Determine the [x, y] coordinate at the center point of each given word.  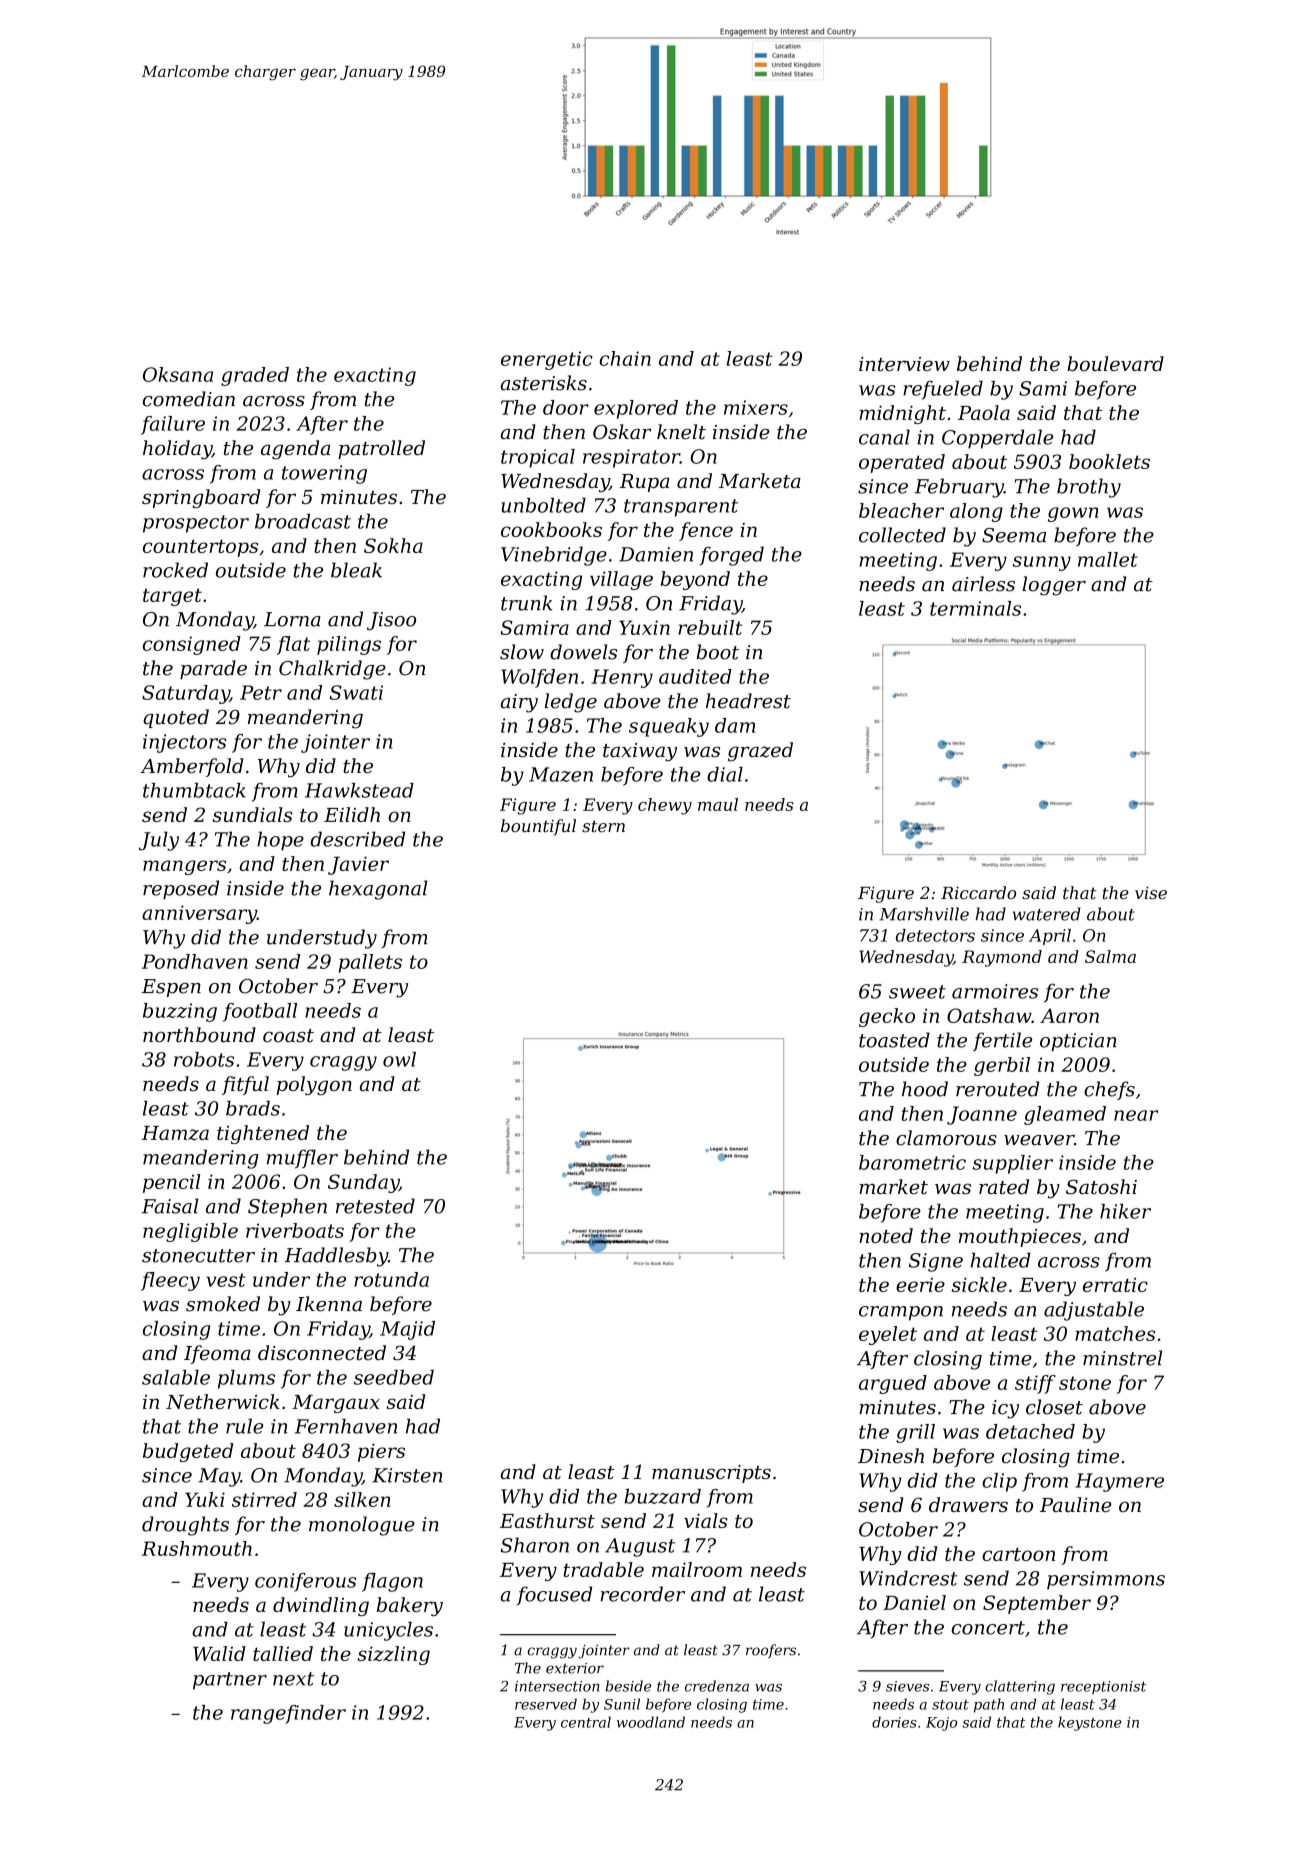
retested [375, 1206]
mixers [756, 407]
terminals [975, 608]
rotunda [391, 1279]
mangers [184, 867]
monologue [362, 1526]
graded [255, 376]
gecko [887, 1017]
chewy [665, 806]
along [976, 512]
